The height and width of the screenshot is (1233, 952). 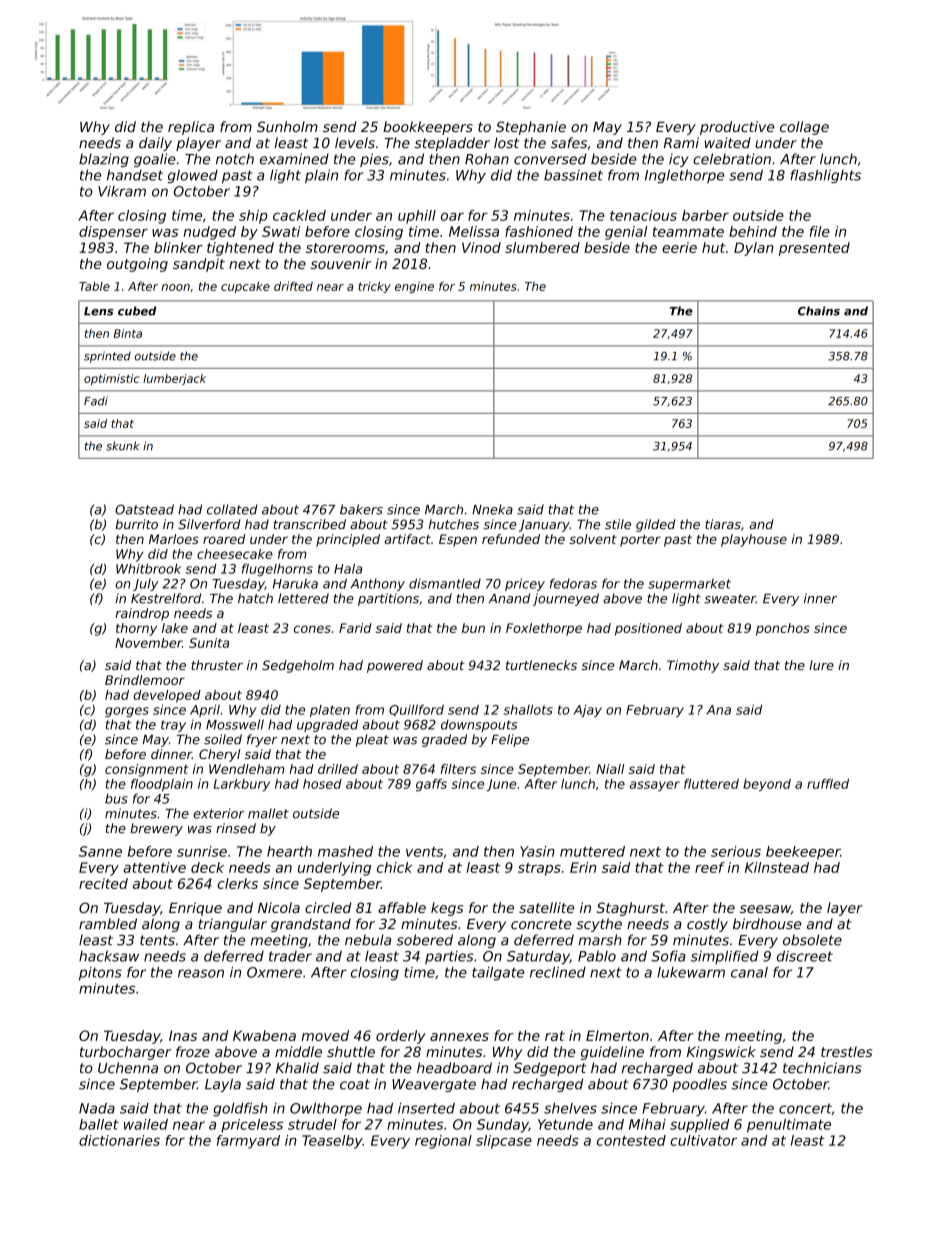 What do you see at coordinates (737, 128) in the screenshot?
I see `productive` at bounding box center [737, 128].
